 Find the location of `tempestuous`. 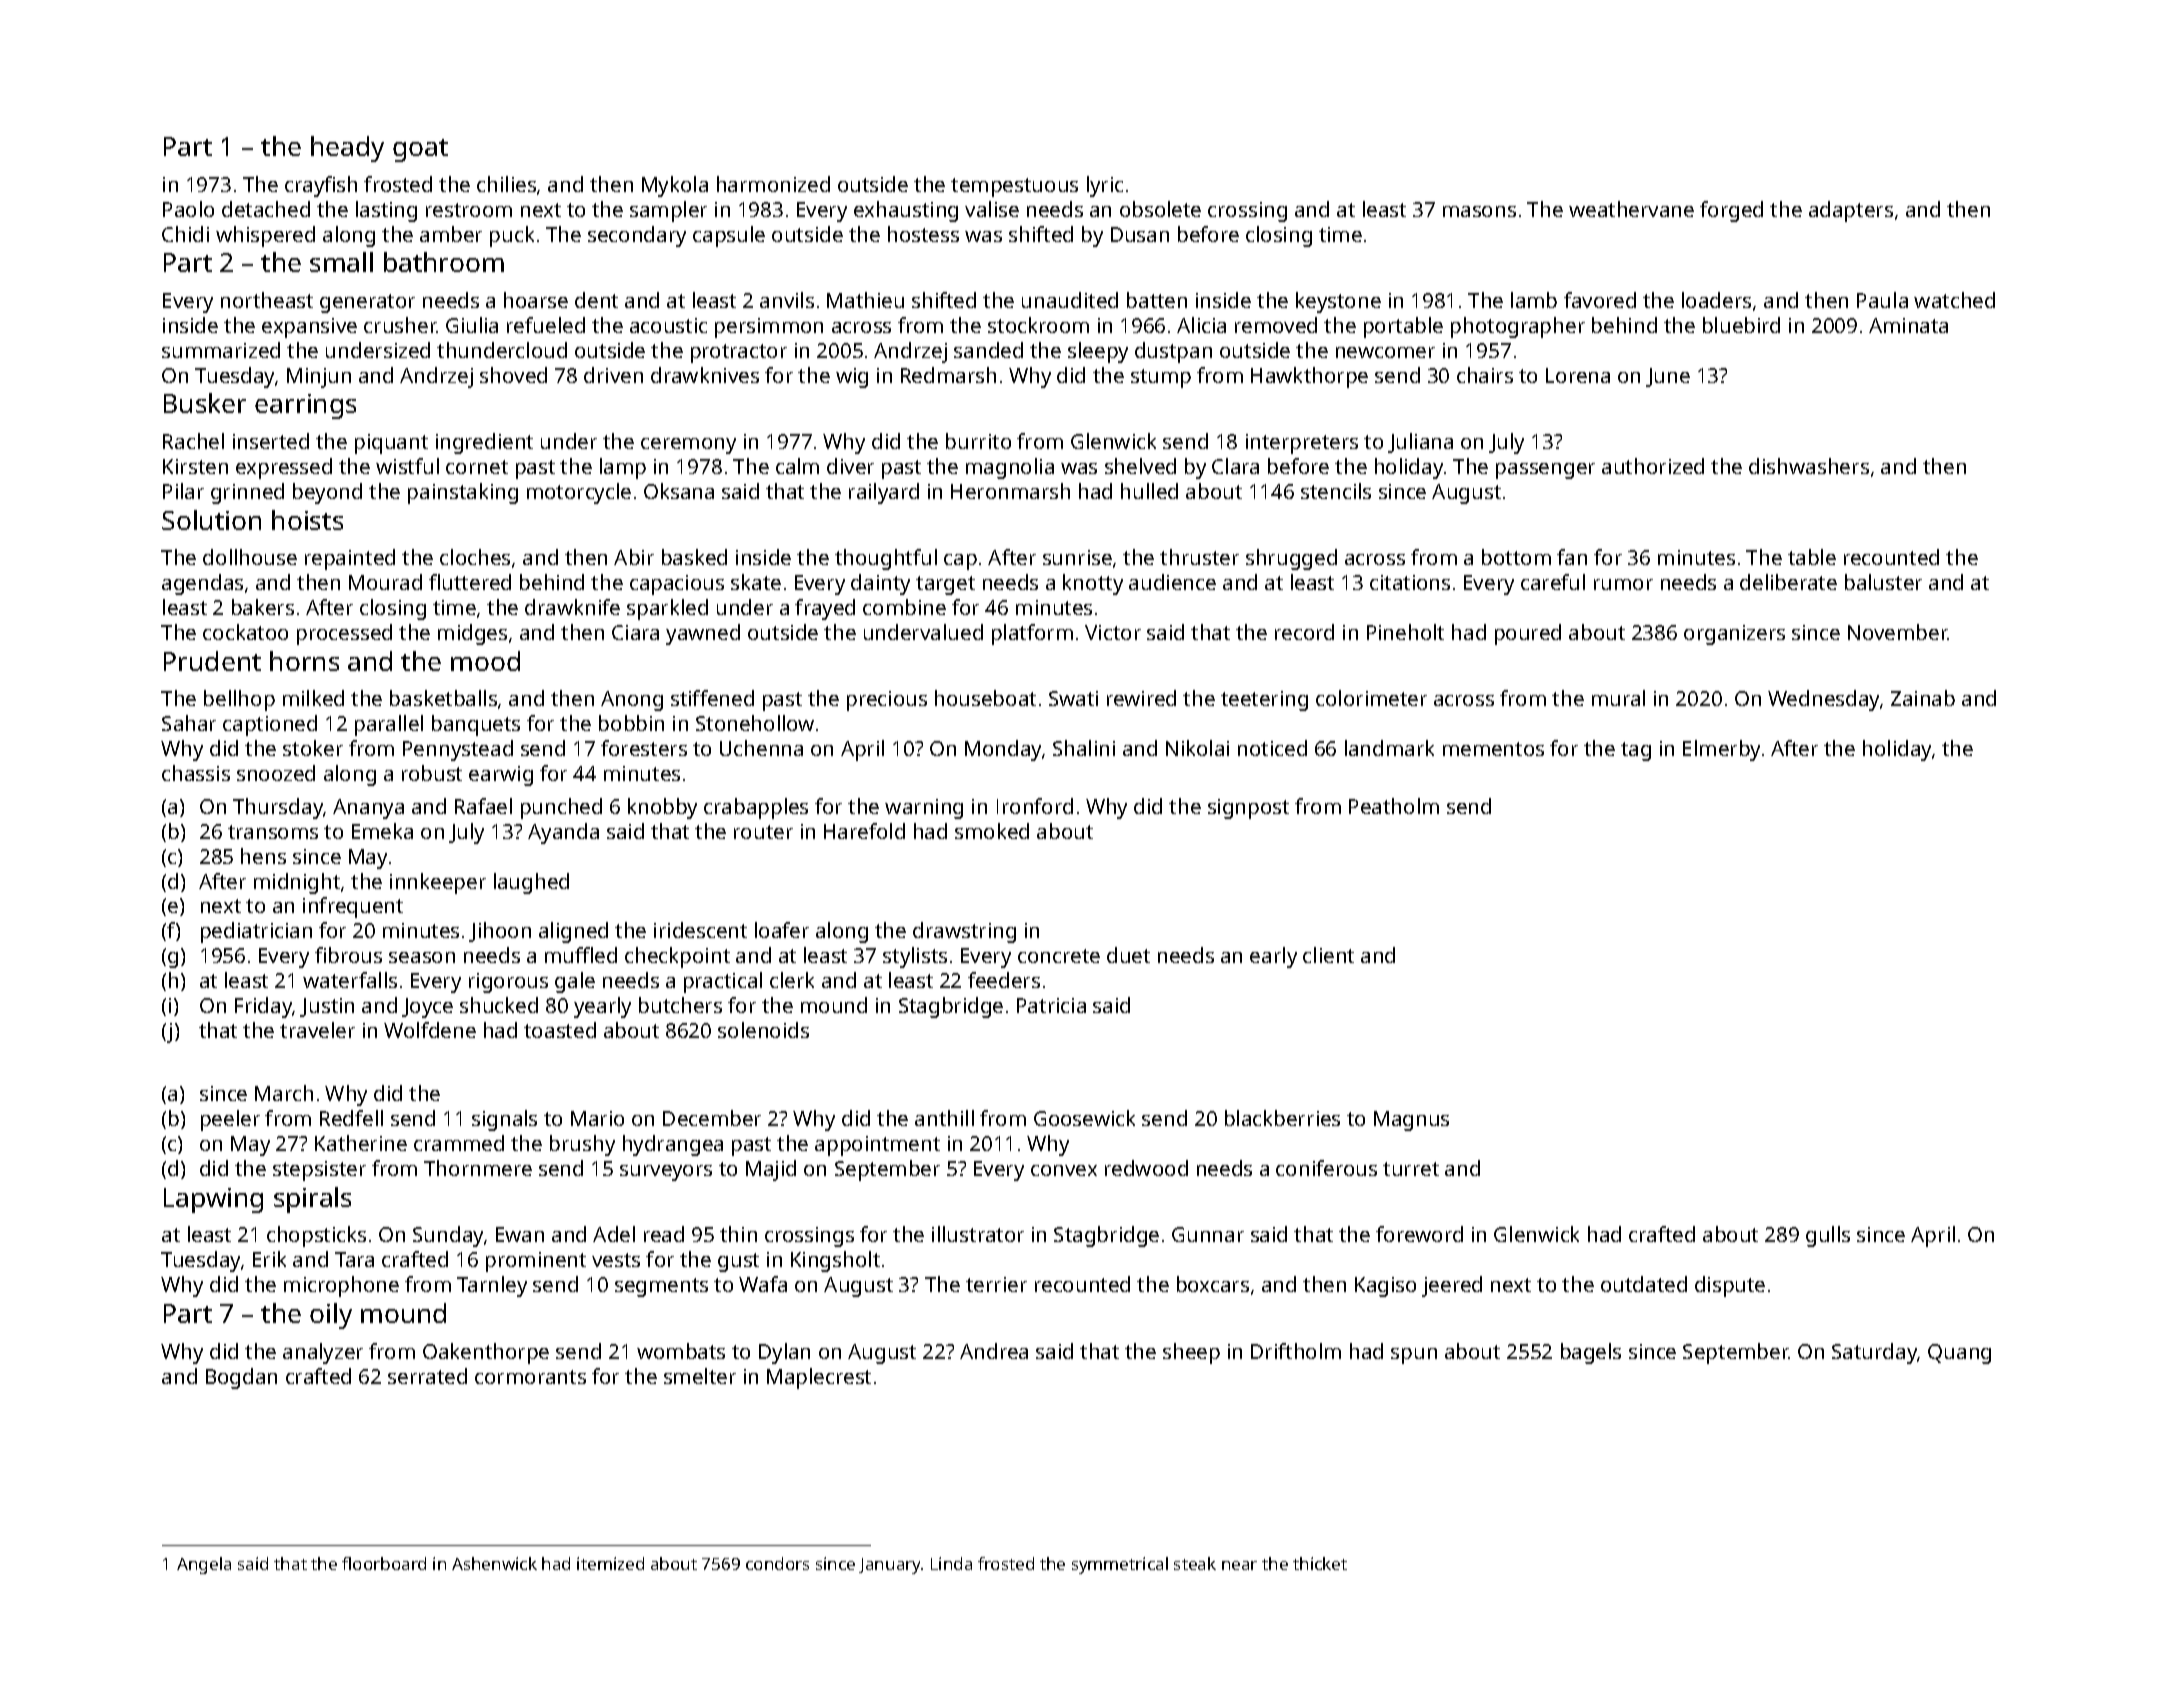

tempestuous is located at coordinates (1014, 187).
